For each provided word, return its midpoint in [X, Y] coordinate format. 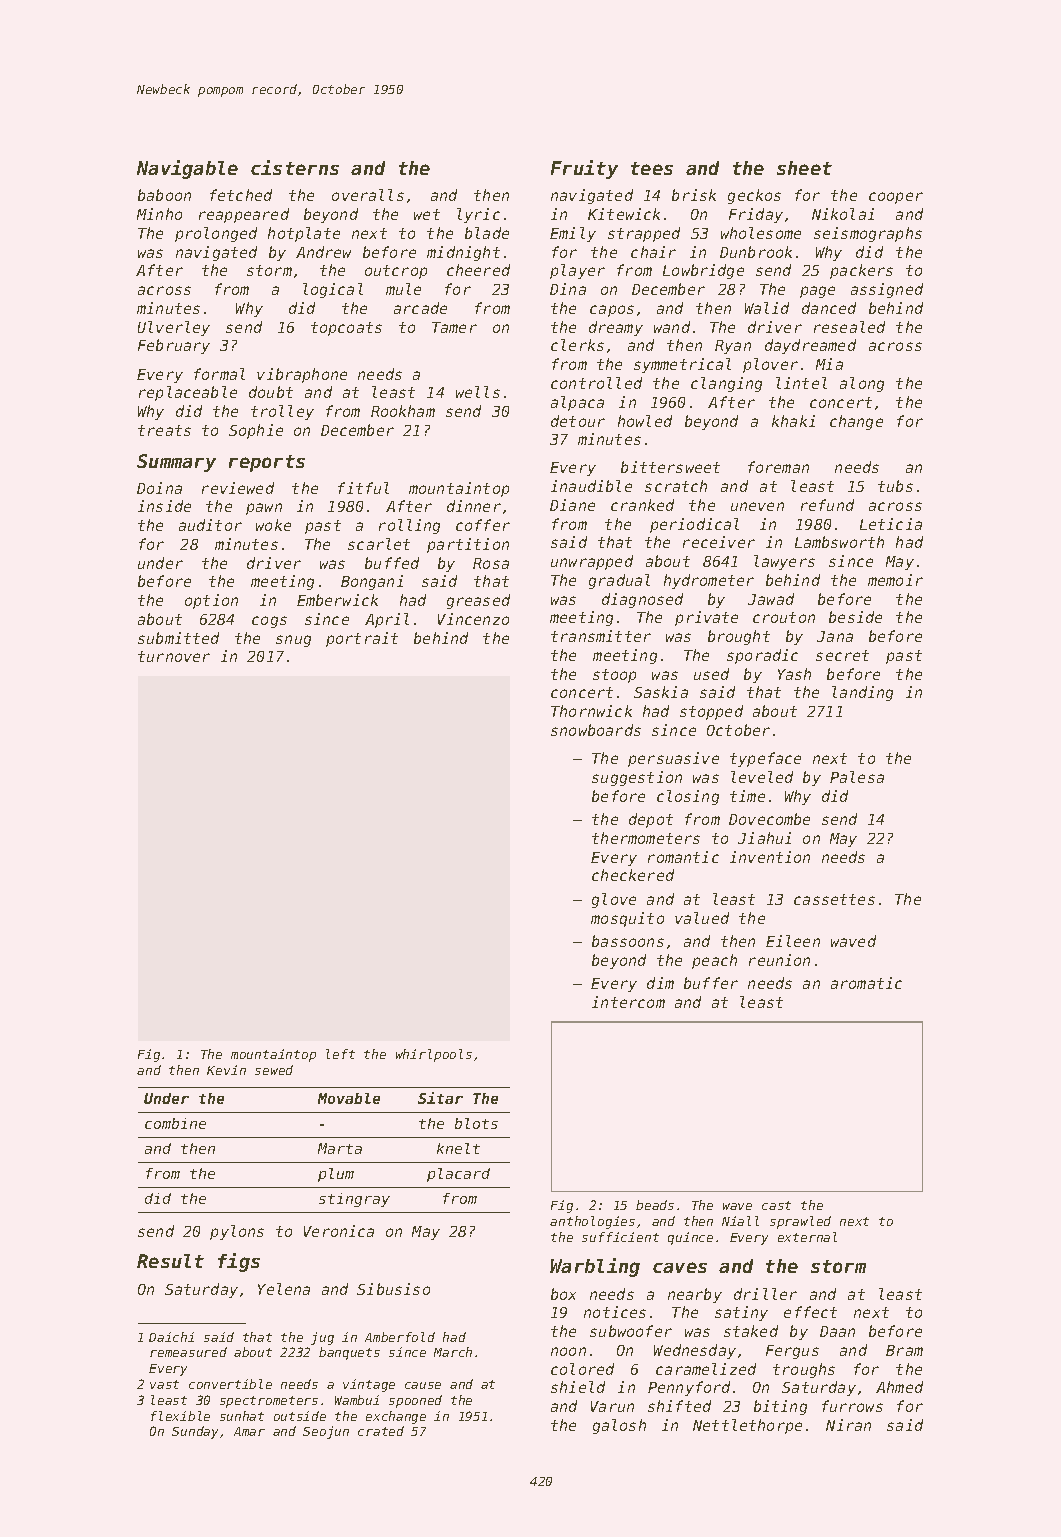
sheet [804, 168]
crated [381, 1431]
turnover [174, 656]
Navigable [187, 169]
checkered [633, 875]
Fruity [584, 169]
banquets [349, 1353]
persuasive [673, 759]
